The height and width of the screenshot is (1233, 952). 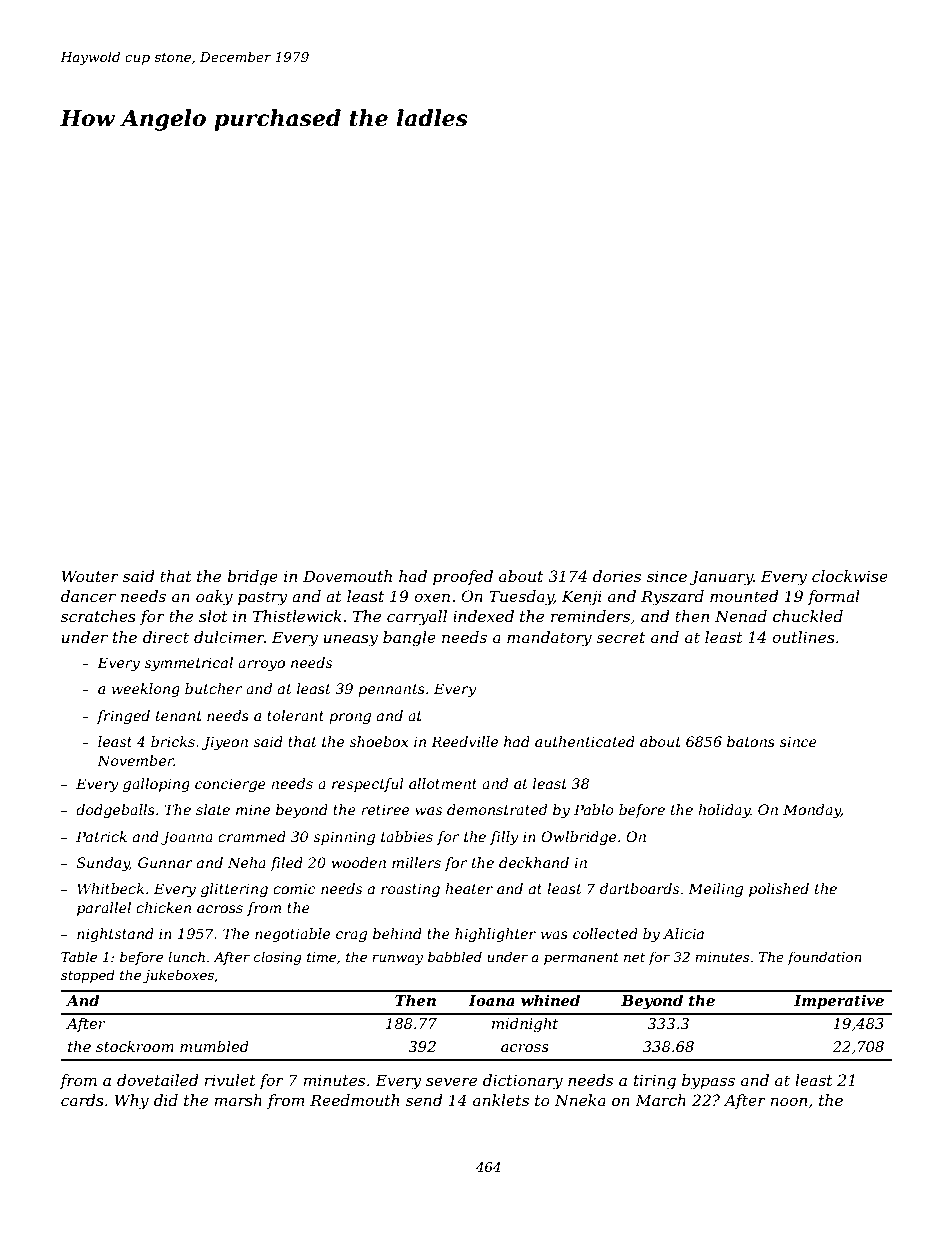 What do you see at coordinates (824, 958) in the screenshot?
I see `foundation` at bounding box center [824, 958].
